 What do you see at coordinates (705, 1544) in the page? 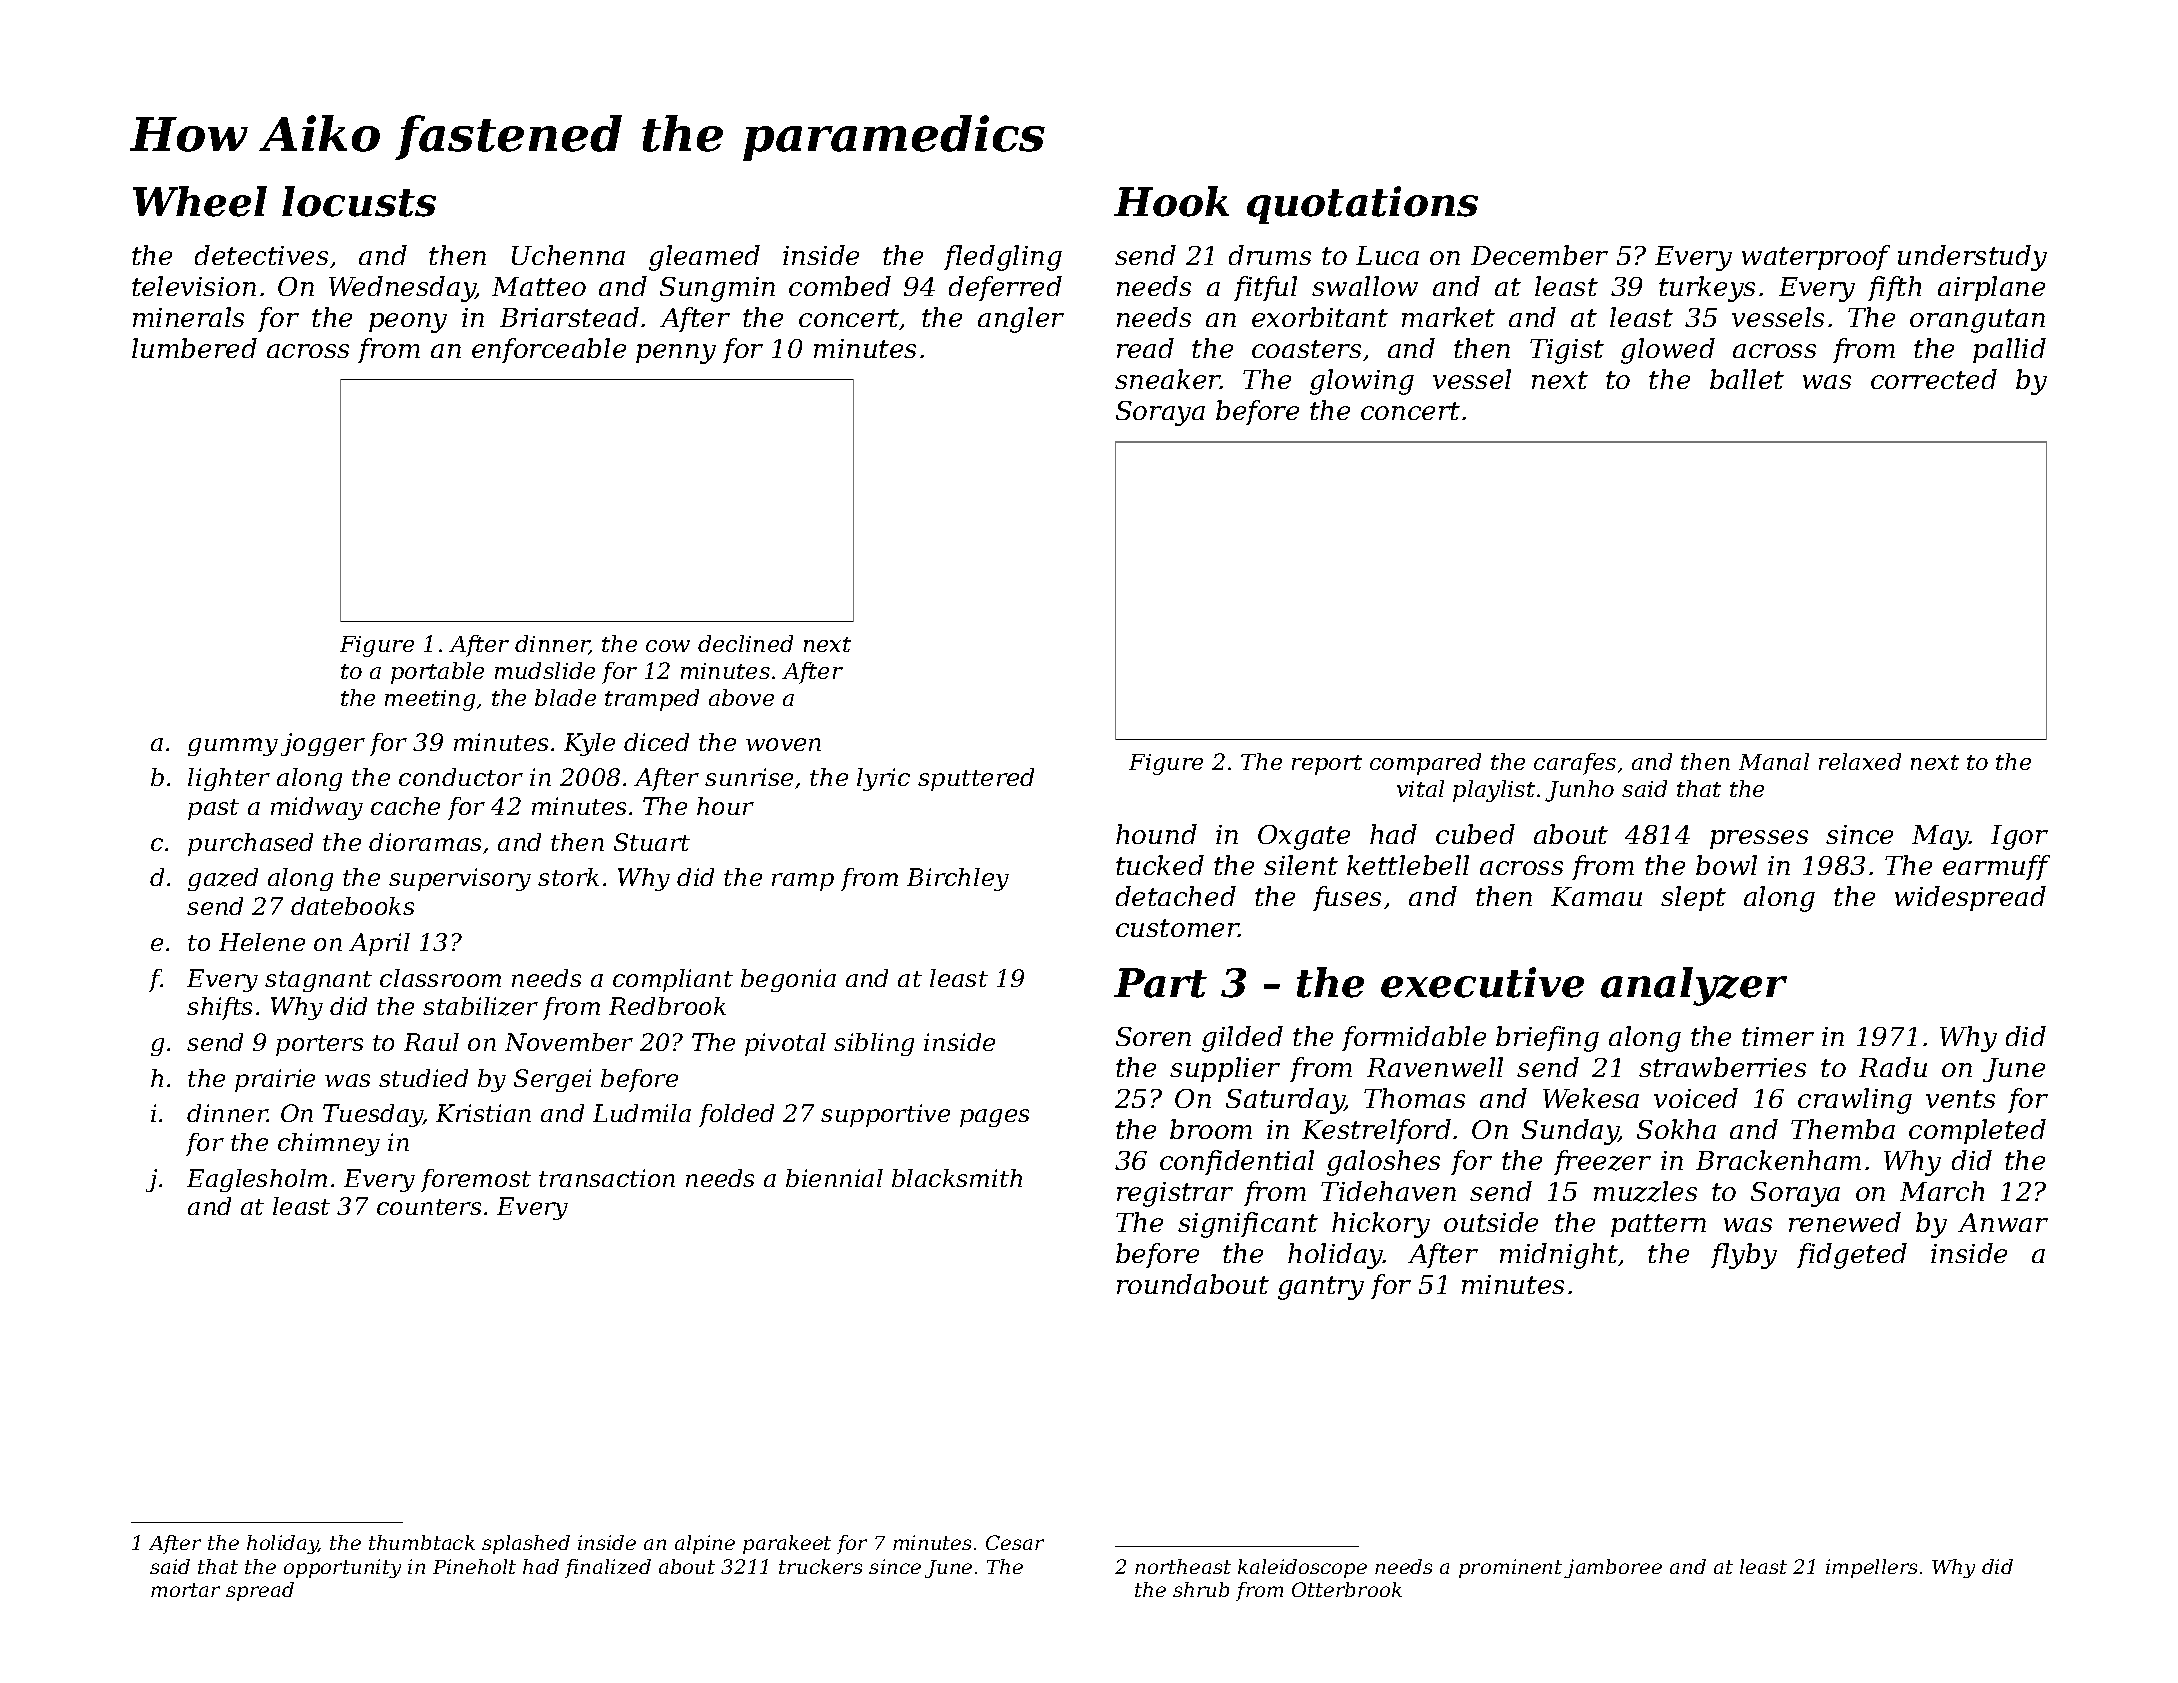
I see `alpine` at bounding box center [705, 1544].
